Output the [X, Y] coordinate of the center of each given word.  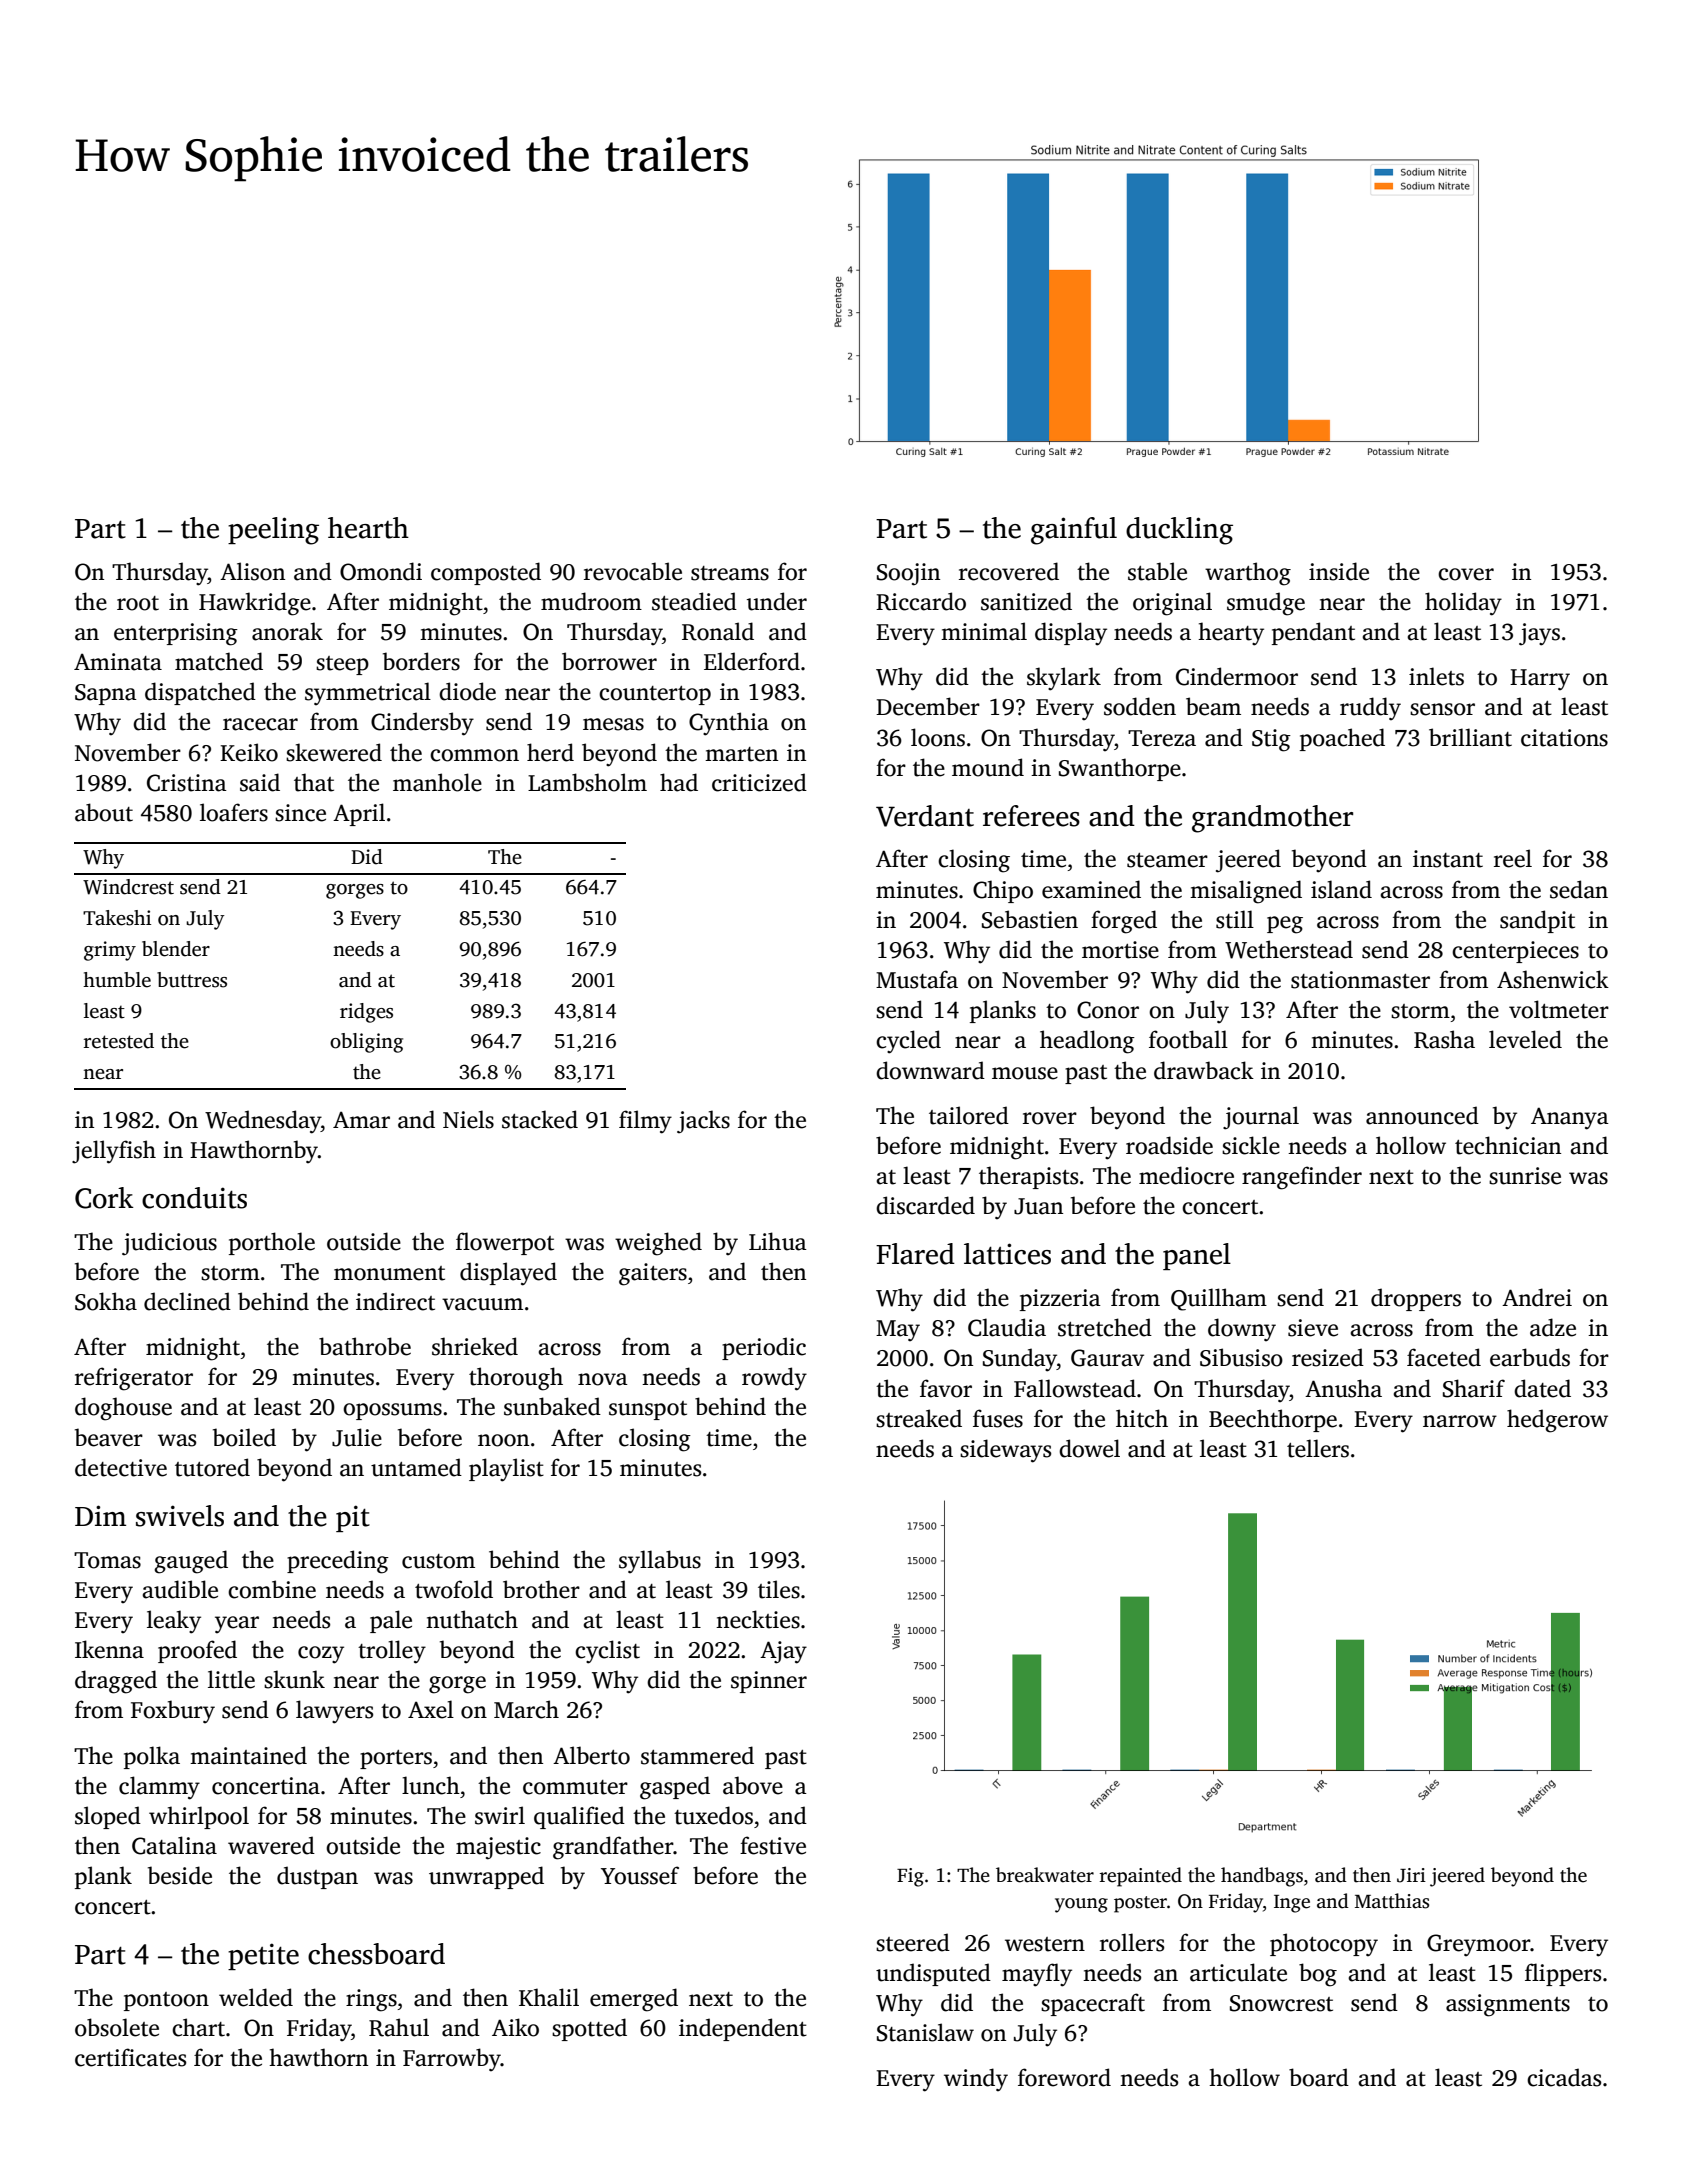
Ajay [783, 1652]
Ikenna [109, 1649]
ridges [366, 1013]
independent [743, 2029]
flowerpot [505, 1243]
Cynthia [729, 724]
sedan [1579, 889]
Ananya [1570, 1118]
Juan [1038, 1206]
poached [1342, 739]
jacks [703, 1122]
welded [256, 1997]
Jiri [1411, 1875]
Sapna [106, 694]
